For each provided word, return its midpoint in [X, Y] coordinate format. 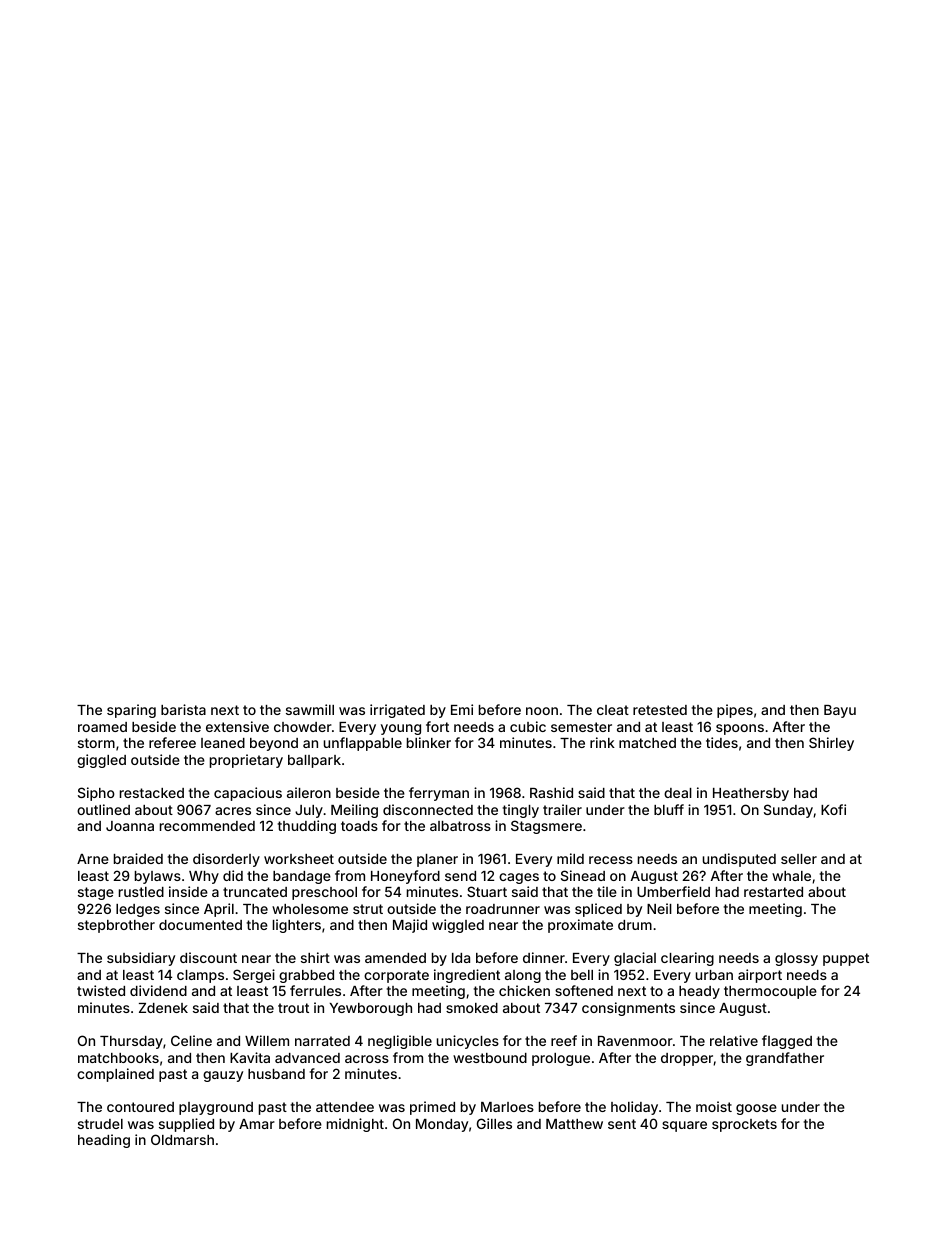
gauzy [223, 1076]
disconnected [428, 809]
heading [104, 1141]
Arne [93, 859]
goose [756, 1109]
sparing [131, 711]
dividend [158, 990]
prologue [561, 1059]
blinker [429, 742]
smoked [472, 1008]
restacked [152, 793]
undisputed [739, 860]
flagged [787, 1042]
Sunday [788, 811]
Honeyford [405, 877]
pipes [735, 711]
